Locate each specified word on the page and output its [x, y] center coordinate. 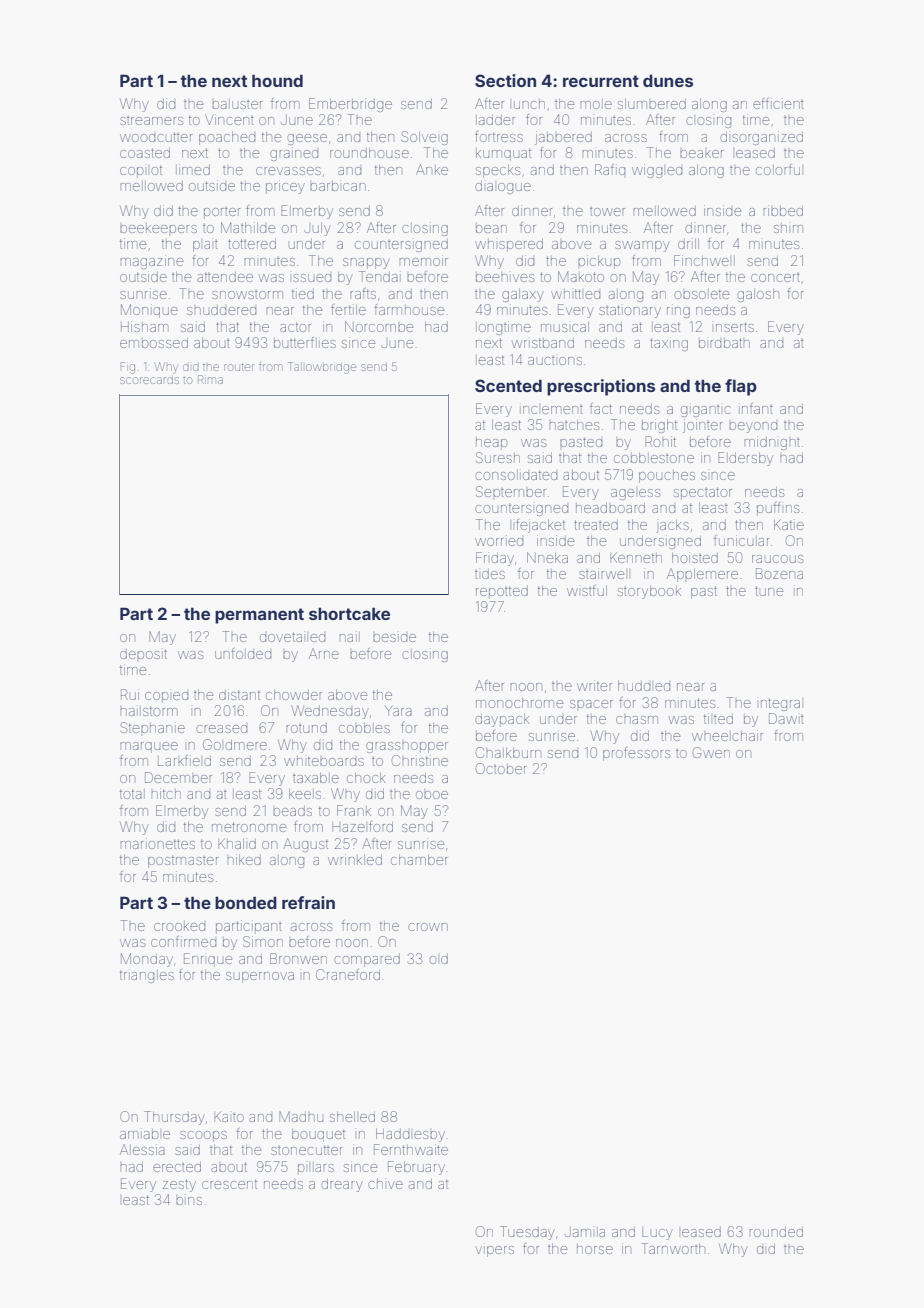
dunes [668, 80]
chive [385, 1184]
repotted [502, 592]
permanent [259, 616]
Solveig [425, 138]
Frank [354, 810]
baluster [237, 104]
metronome [249, 827]
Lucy [657, 1233]
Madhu [301, 1116]
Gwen [711, 752]
